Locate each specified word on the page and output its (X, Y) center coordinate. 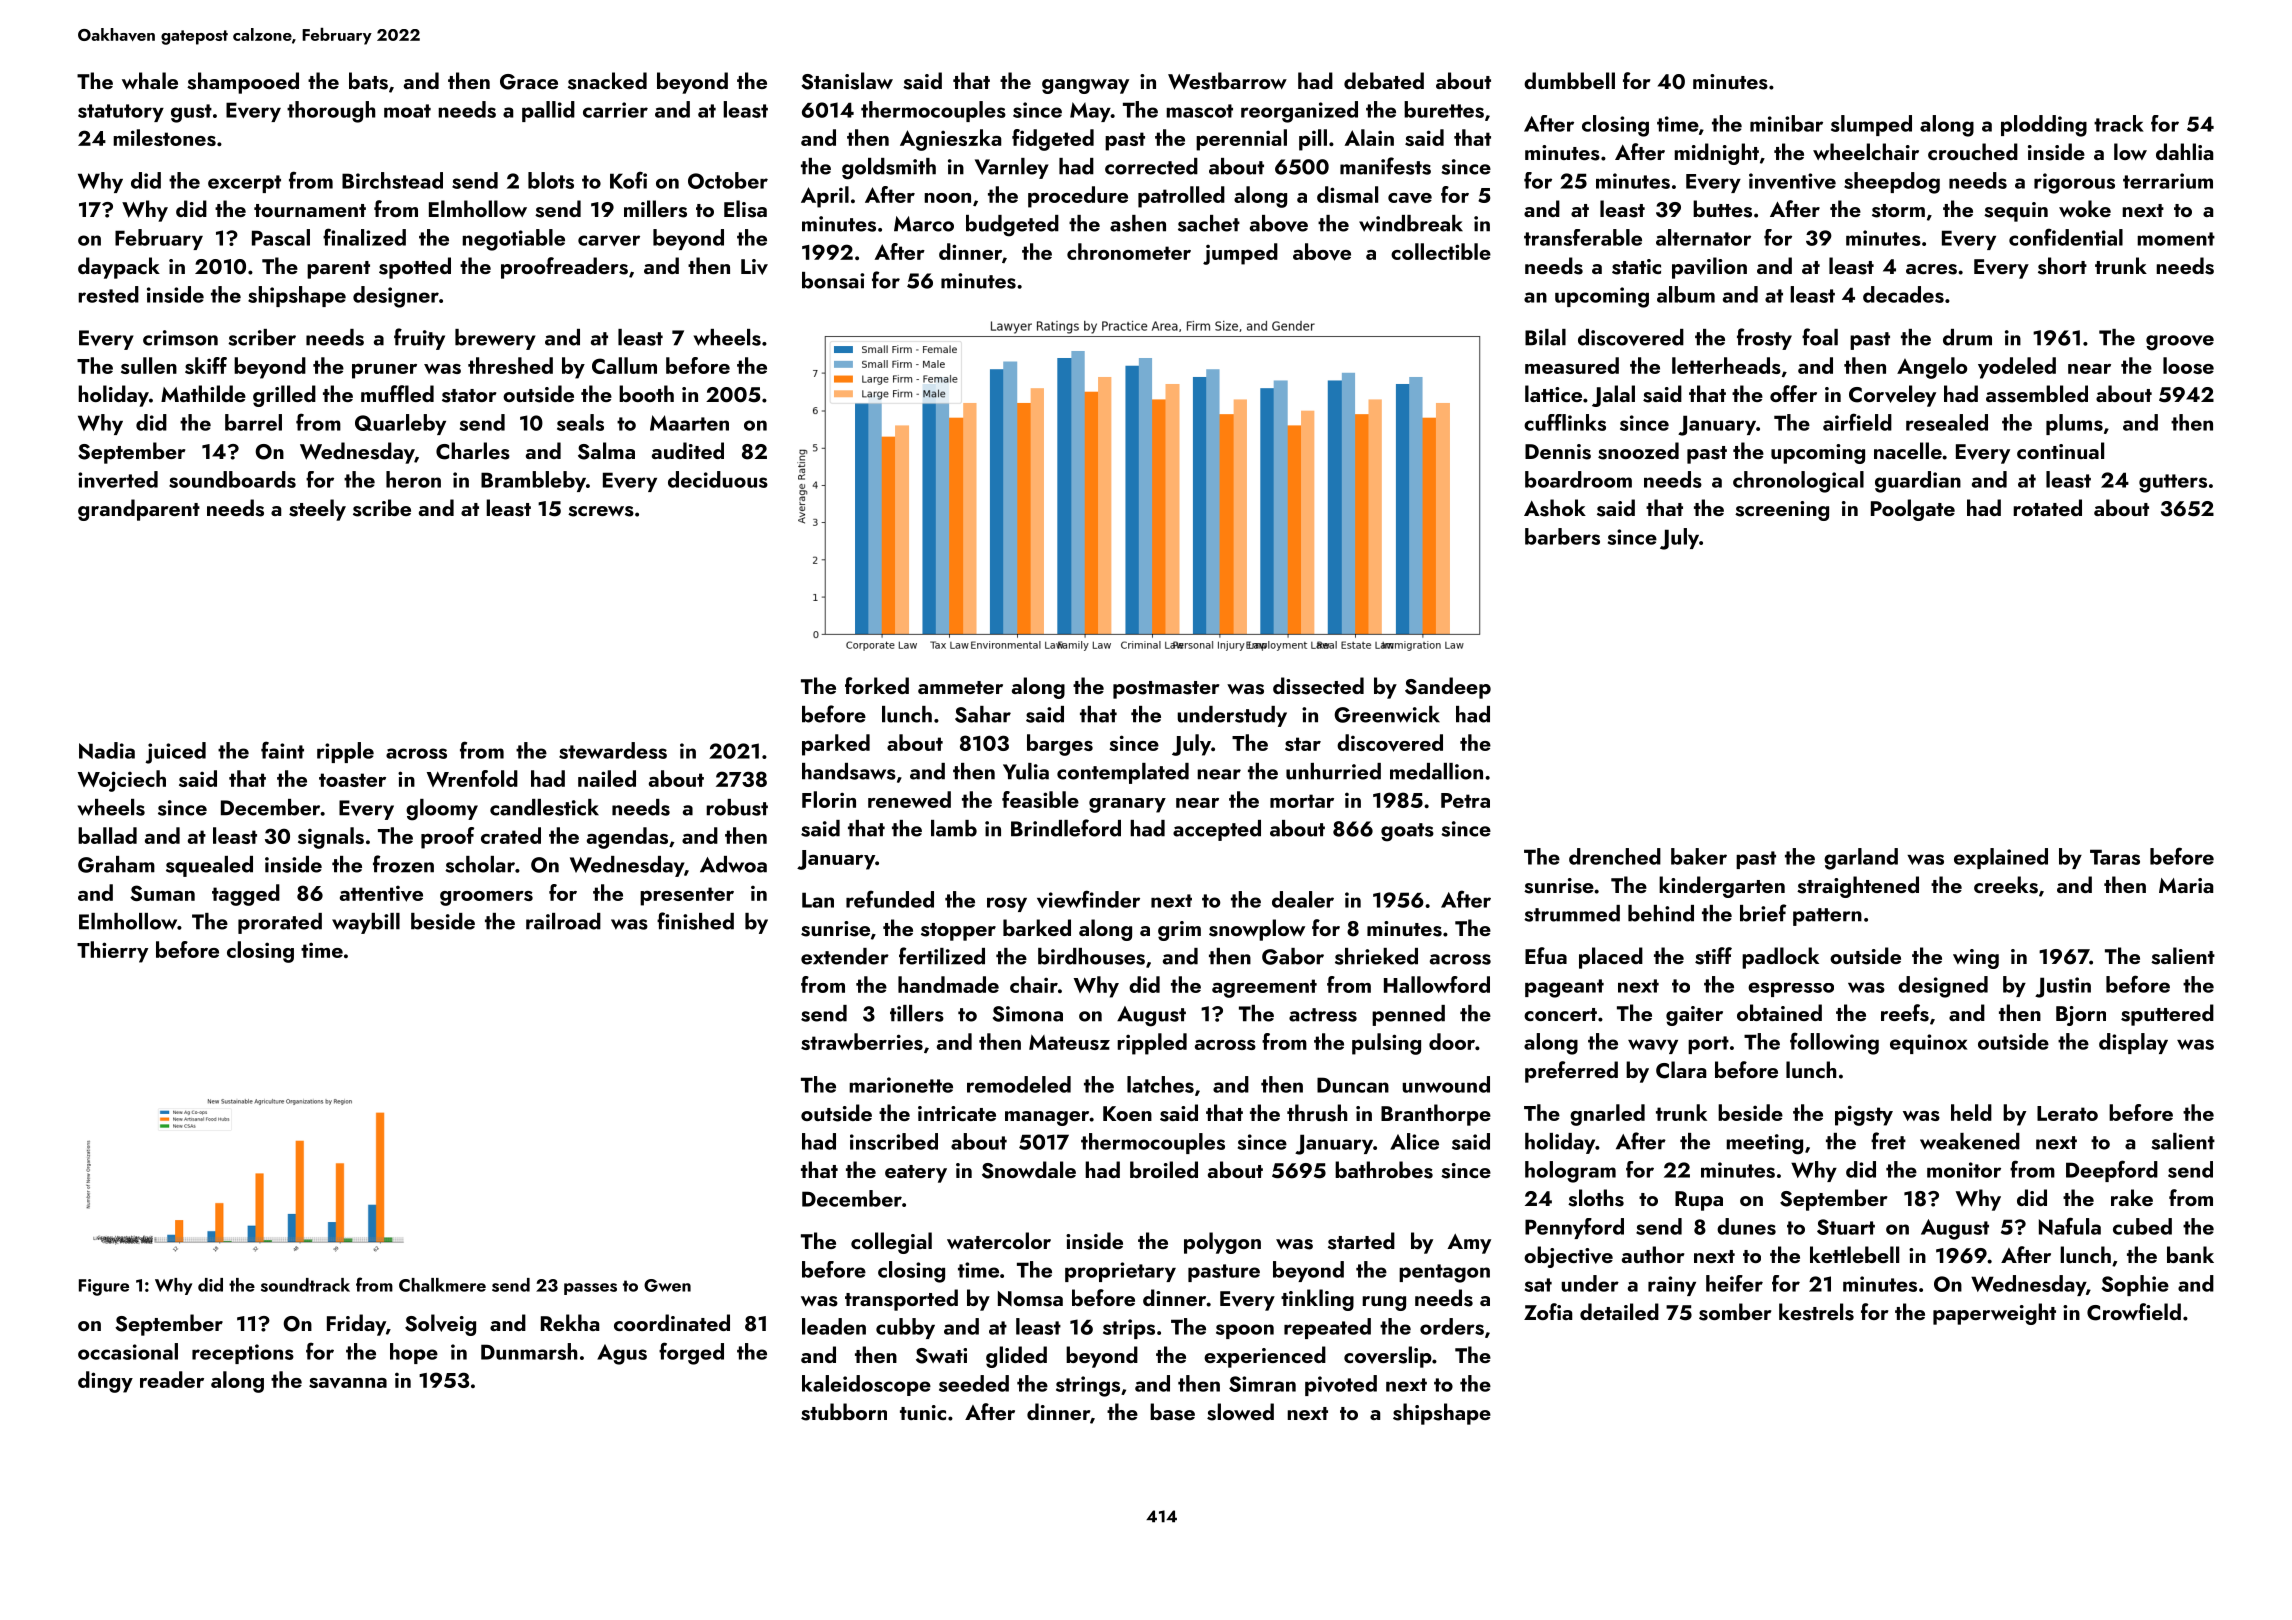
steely (317, 510)
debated (1384, 80)
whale (150, 80)
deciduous (718, 479)
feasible (1040, 799)
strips (1129, 1329)
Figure (104, 1287)
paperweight (1994, 1314)
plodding (2044, 126)
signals (331, 838)
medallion (1436, 771)
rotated (2047, 507)
